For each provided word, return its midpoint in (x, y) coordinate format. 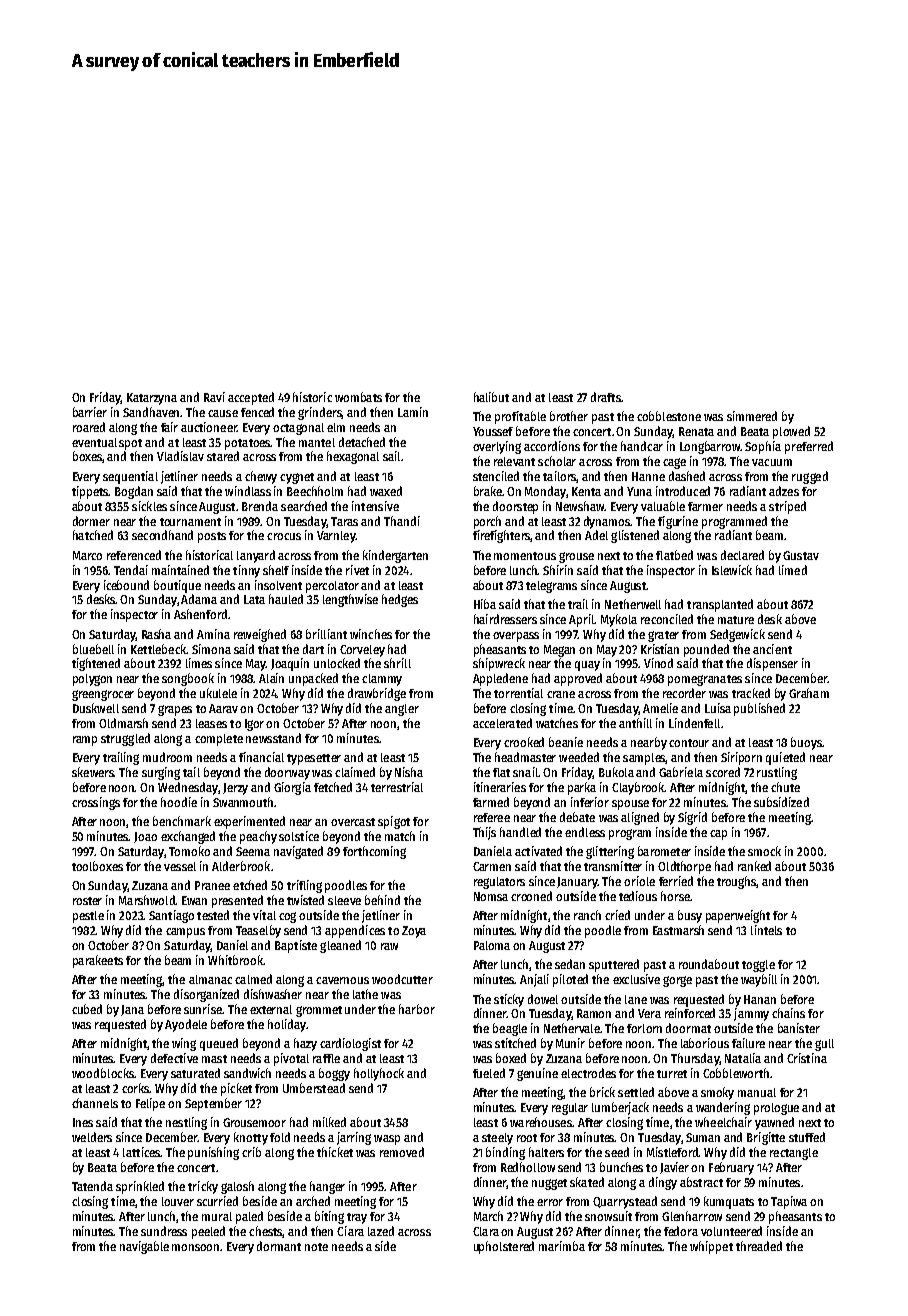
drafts (606, 397)
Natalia (743, 1058)
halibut (491, 397)
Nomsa (491, 896)
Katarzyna (152, 399)
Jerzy (235, 789)
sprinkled (140, 1187)
